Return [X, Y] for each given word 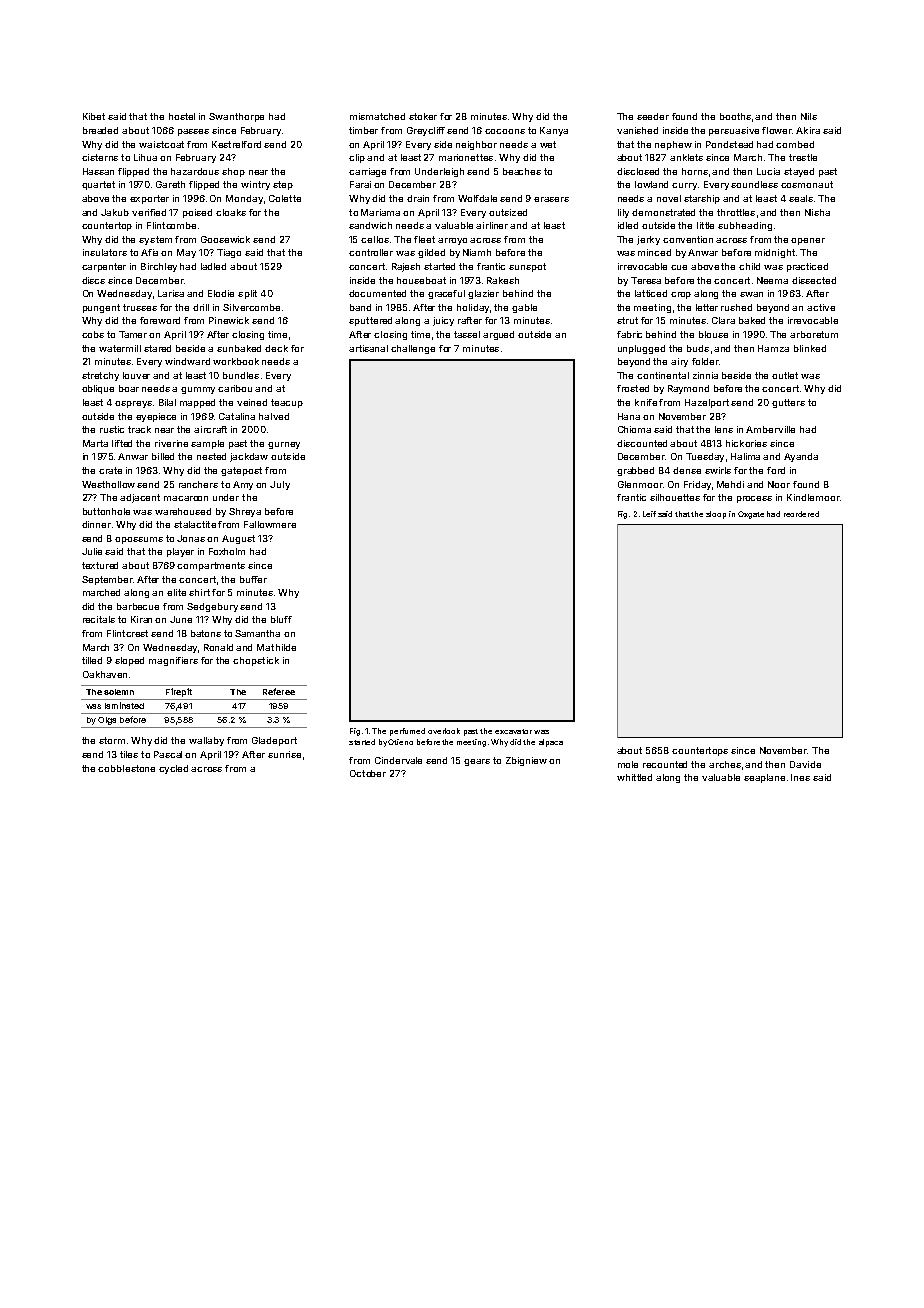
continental [663, 375]
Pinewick [229, 320]
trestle [803, 157]
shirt [199, 592]
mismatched [377, 116]
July [280, 485]
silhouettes [675, 497]
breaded [100, 130]
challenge [413, 349]
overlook [444, 731]
